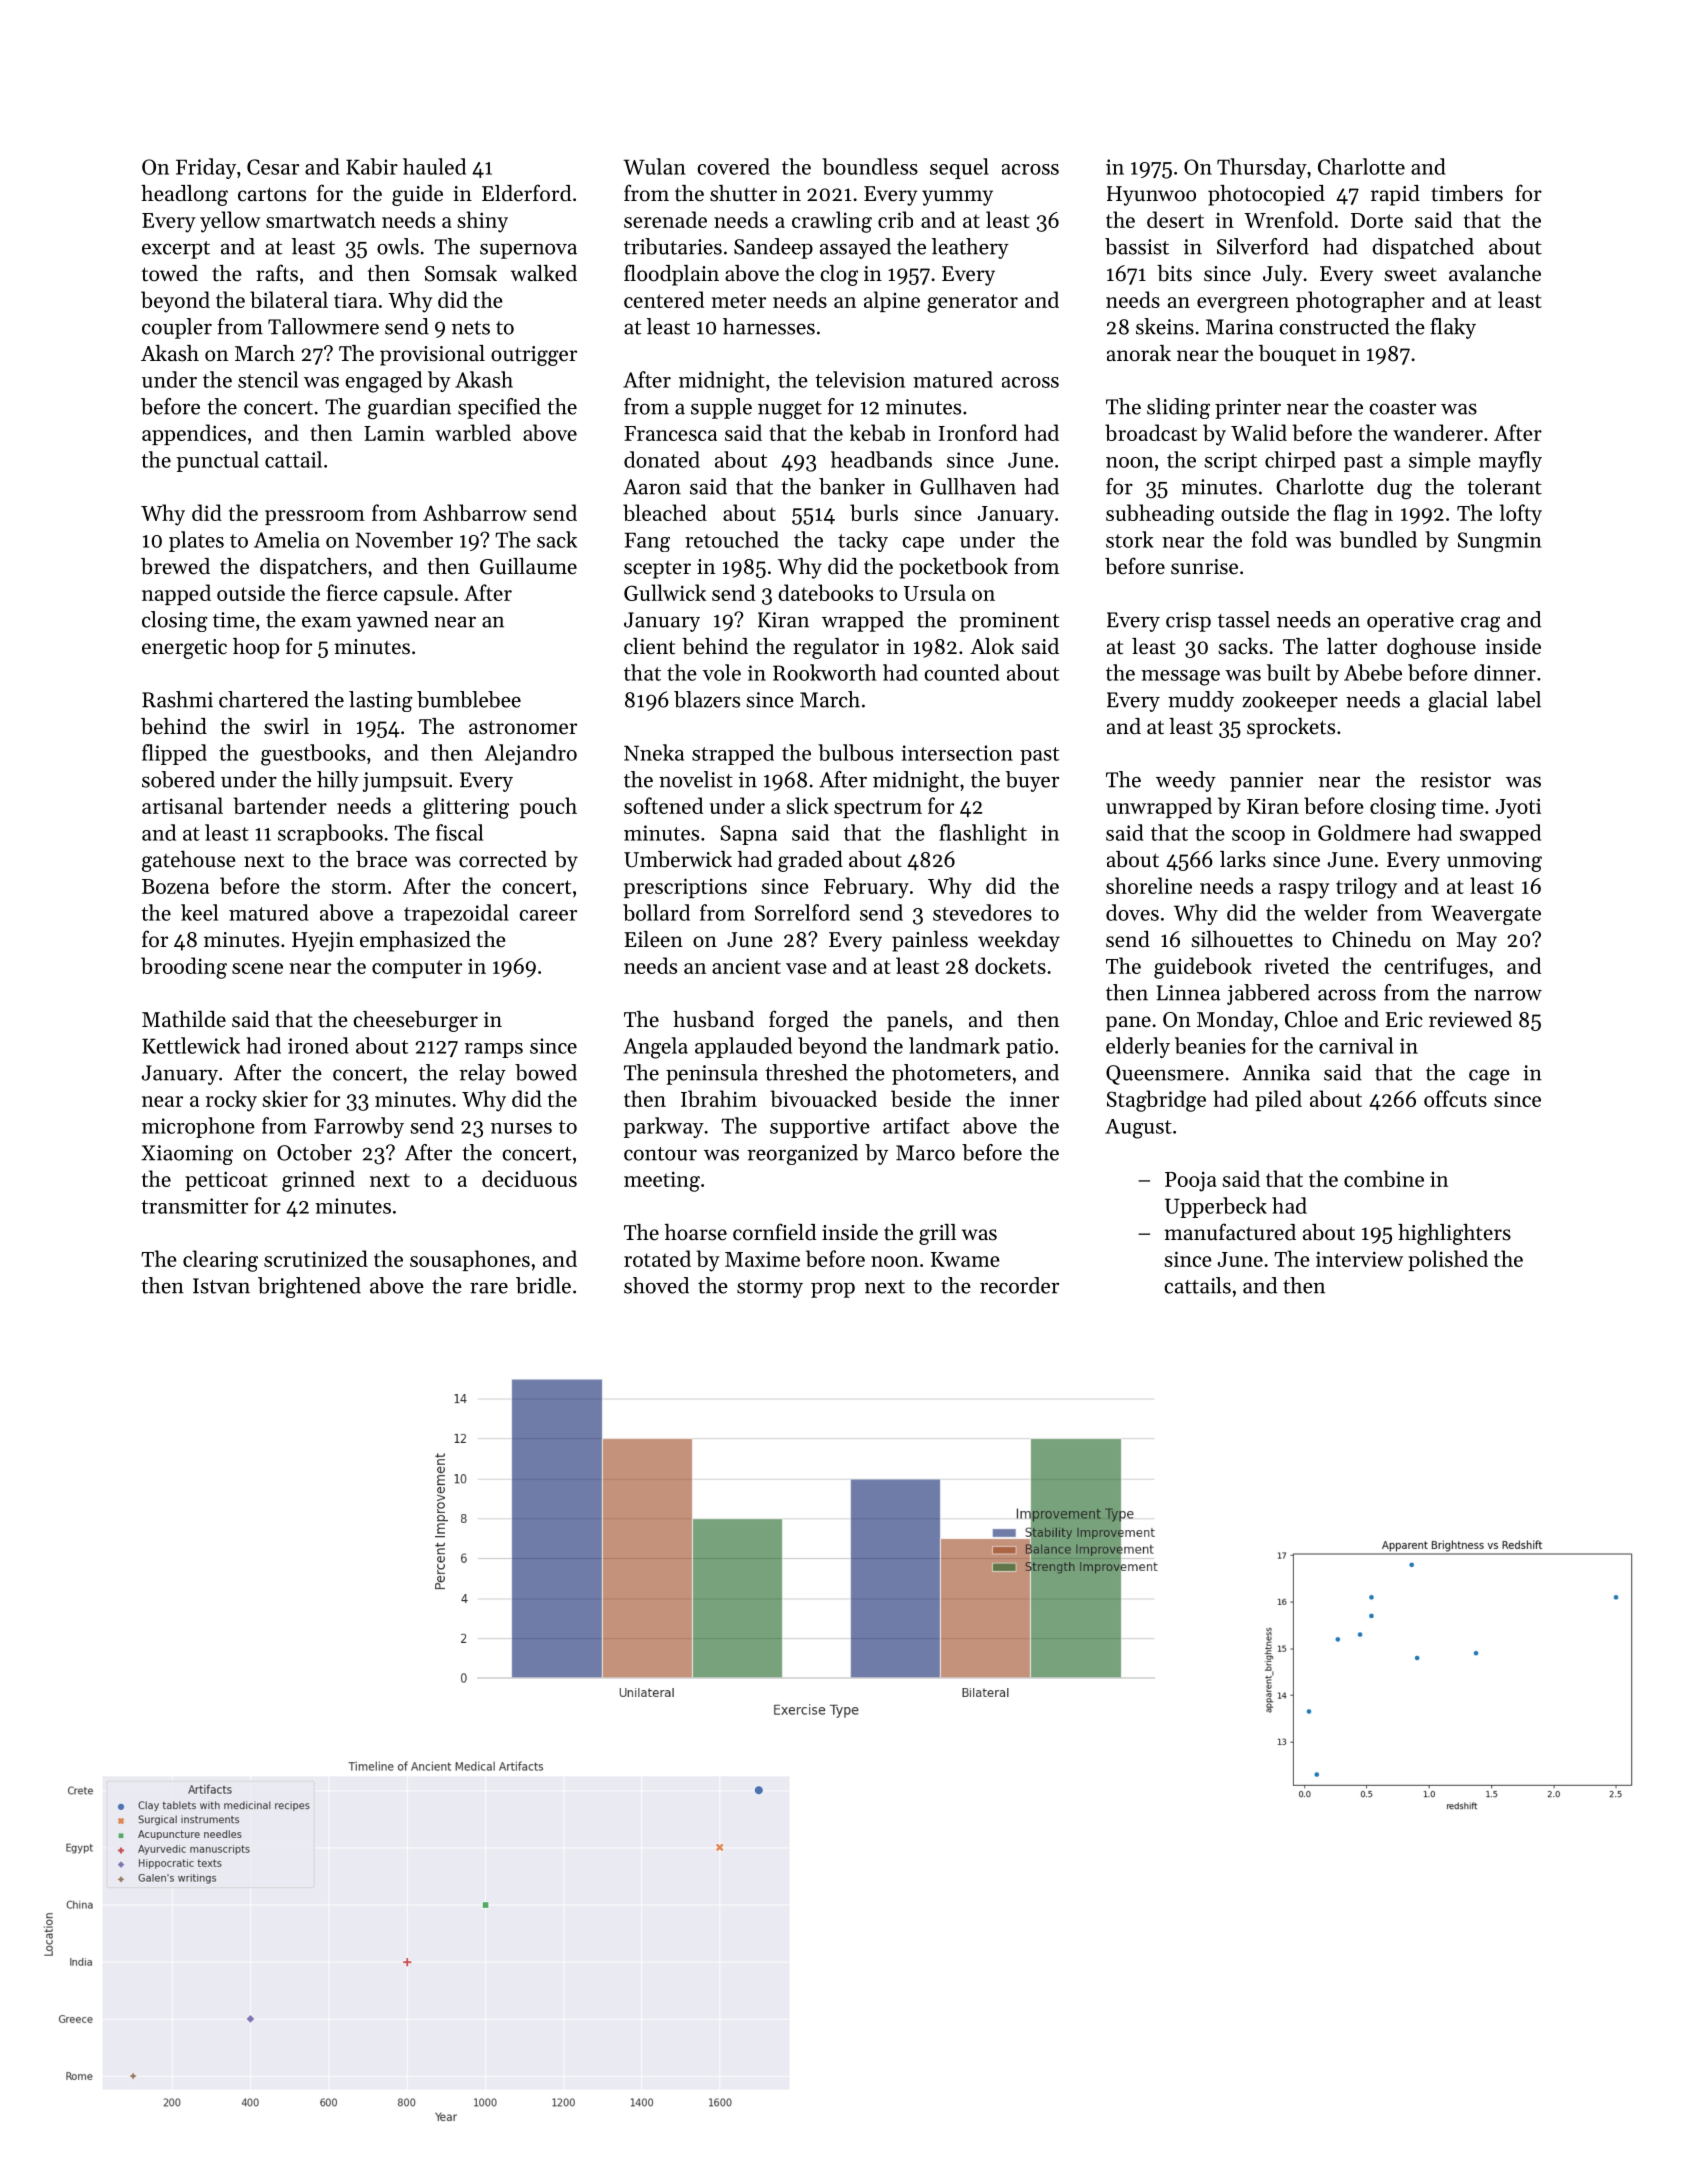 The height and width of the screenshot is (2178, 1683). What do you see at coordinates (1486, 915) in the screenshot?
I see `Weavergate` at bounding box center [1486, 915].
